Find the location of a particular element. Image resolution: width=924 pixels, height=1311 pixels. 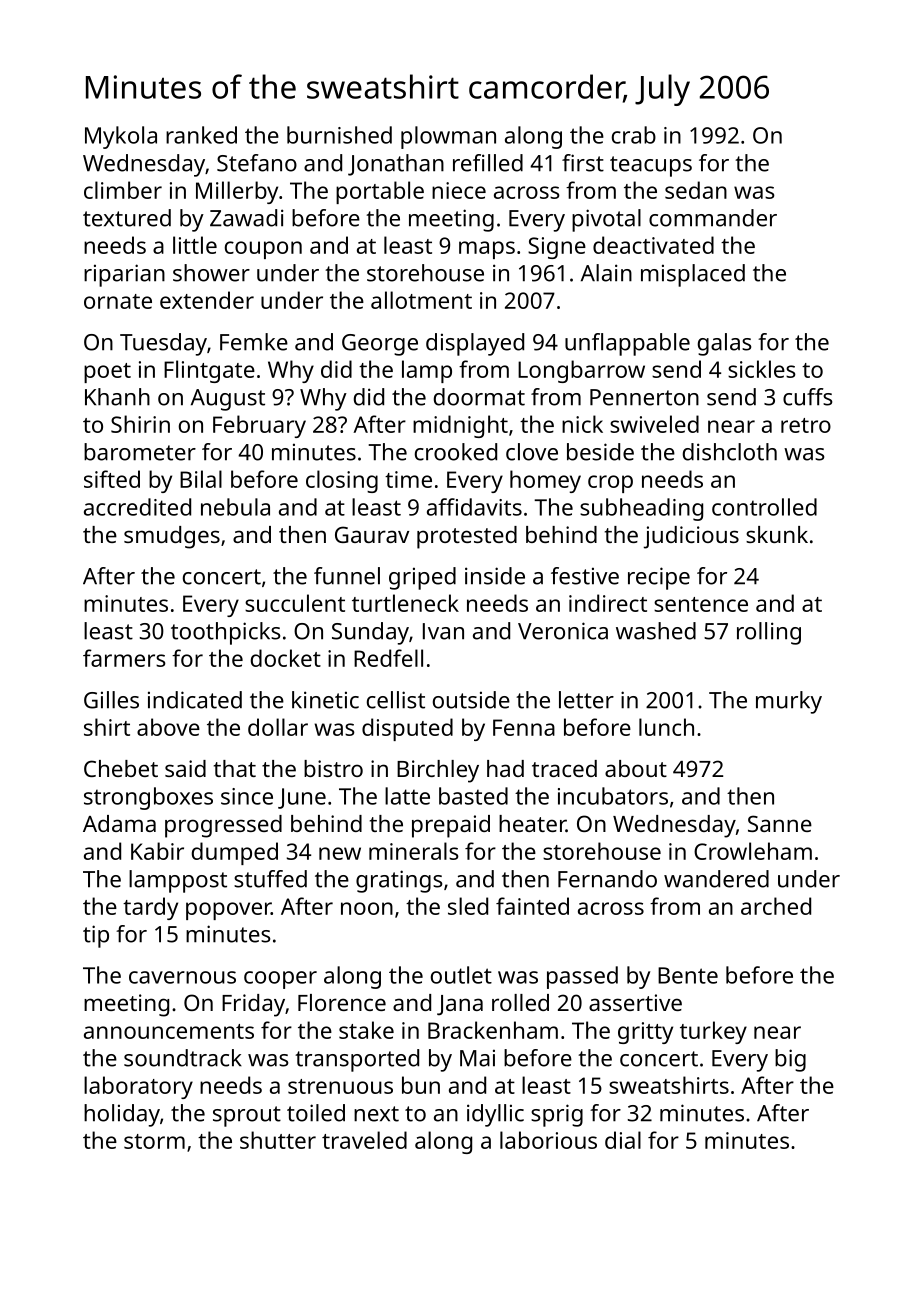

textured is located at coordinates (127, 218).
